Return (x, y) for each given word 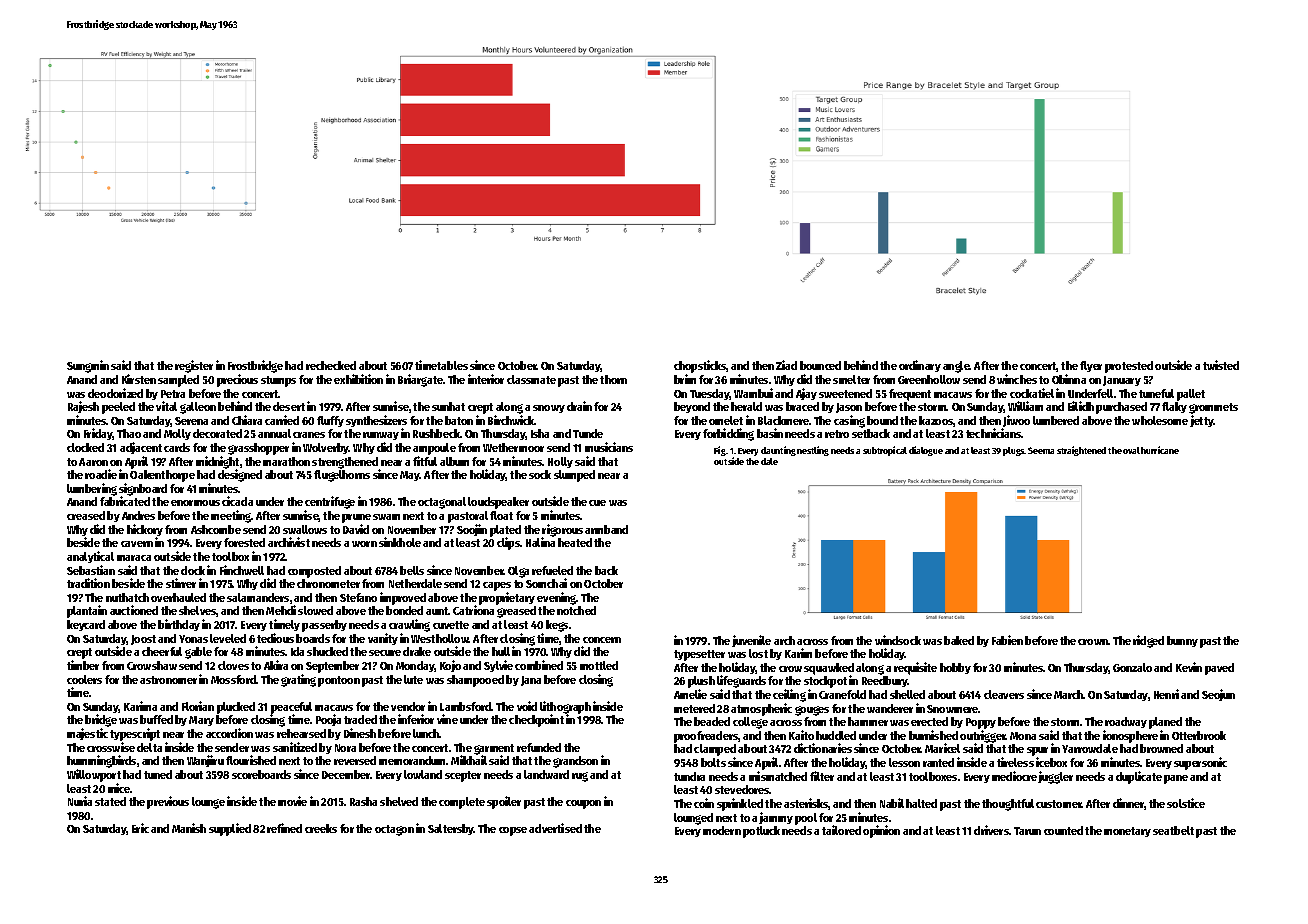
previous (168, 802)
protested (1129, 367)
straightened (1081, 451)
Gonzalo (1132, 667)
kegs (557, 626)
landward (546, 774)
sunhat (448, 406)
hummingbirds (101, 761)
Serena (191, 421)
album (454, 461)
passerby (324, 626)
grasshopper (258, 449)
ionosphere (1130, 736)
